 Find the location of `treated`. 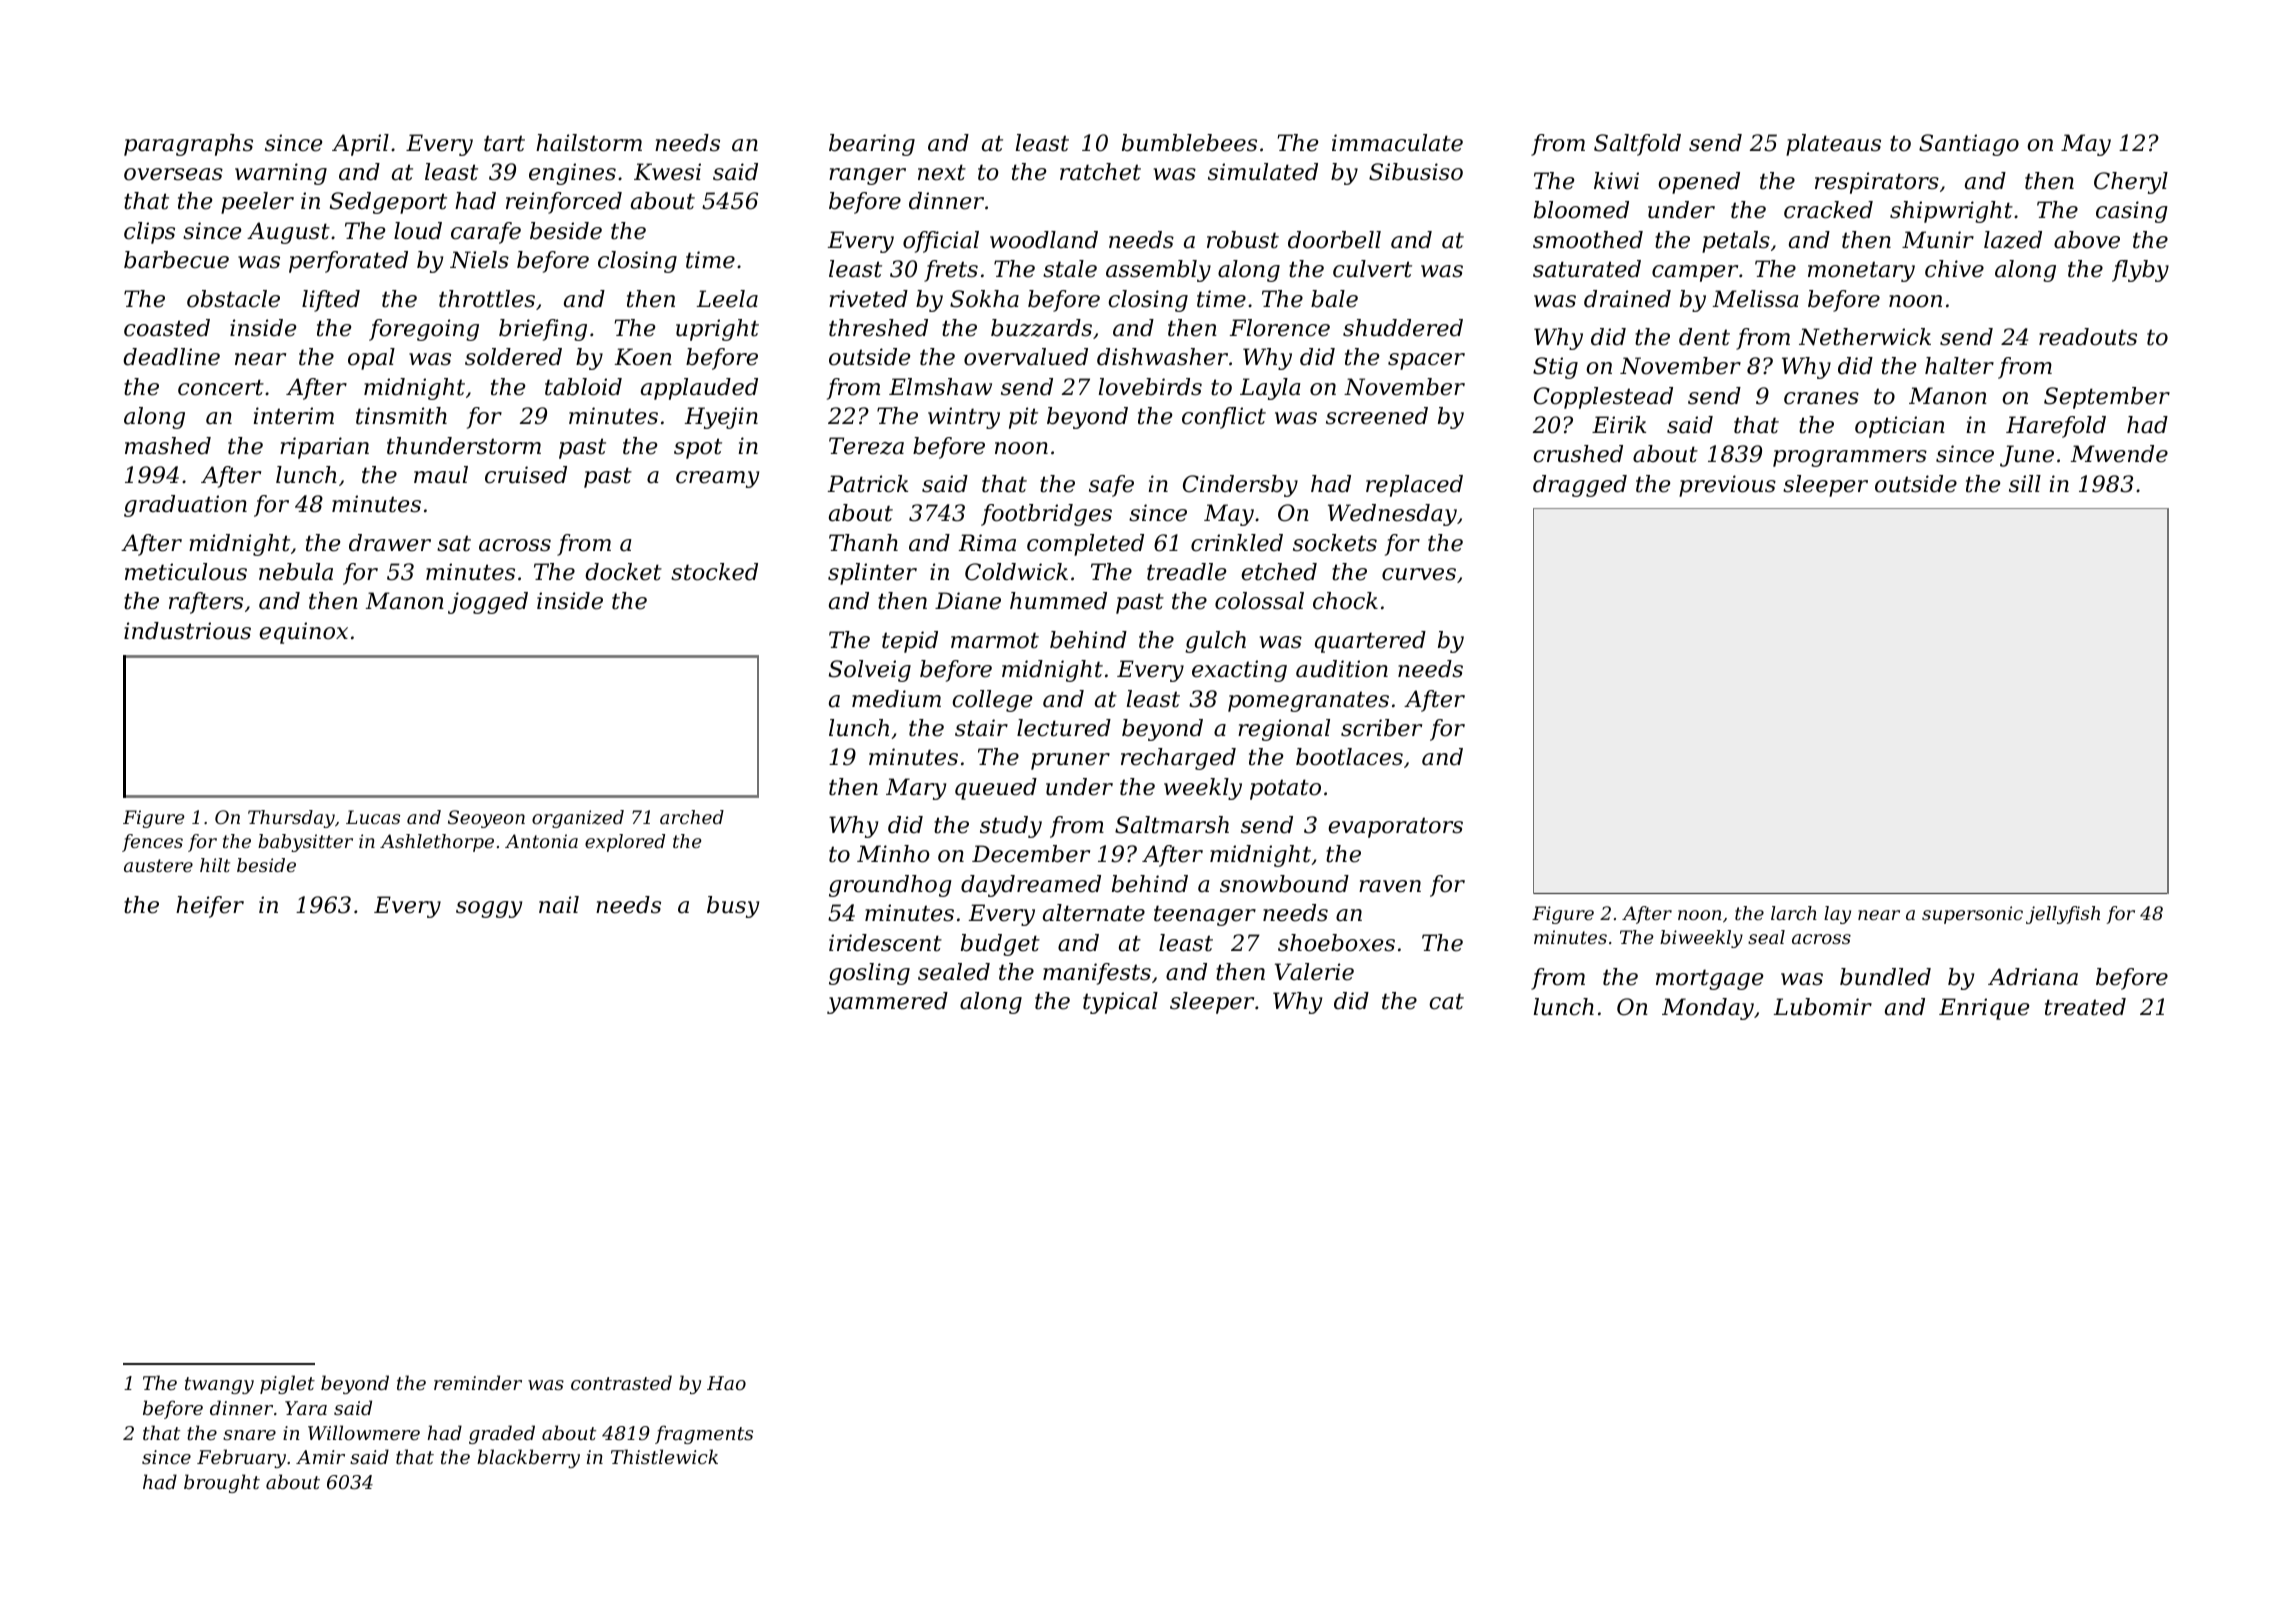

treated is located at coordinates (2085, 1007).
